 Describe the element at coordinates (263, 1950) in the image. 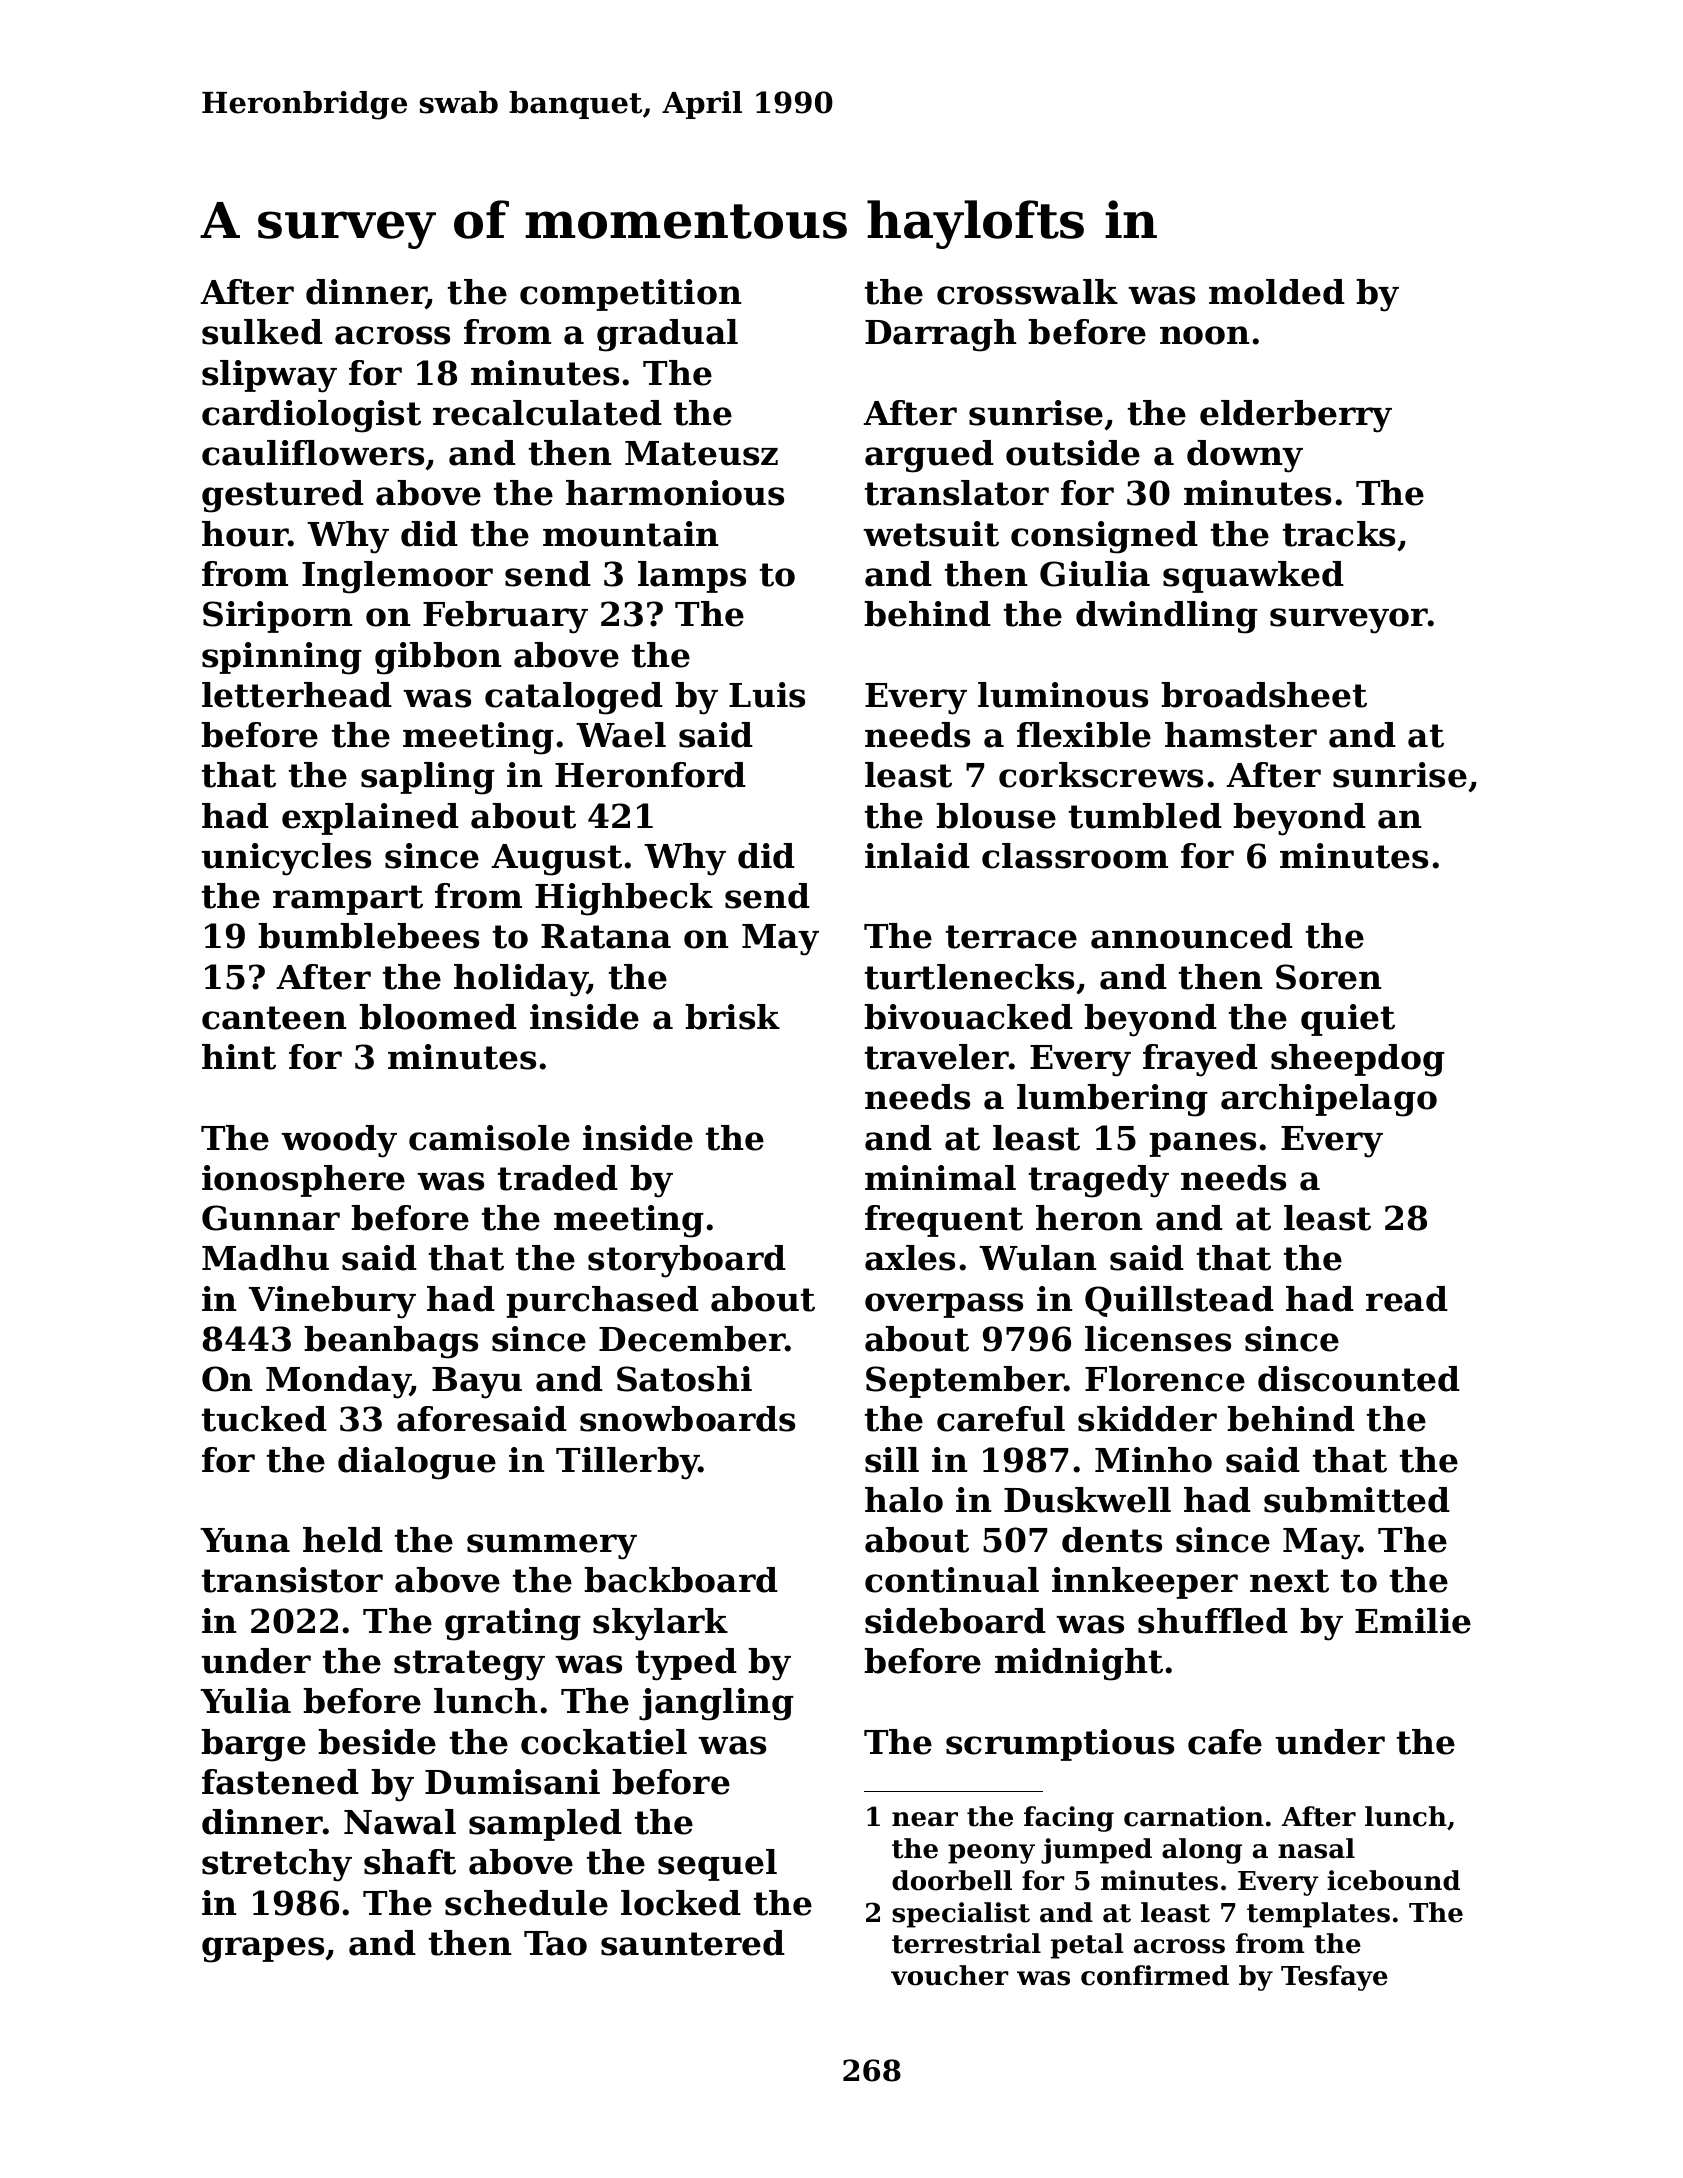

I see `grapes` at that location.
